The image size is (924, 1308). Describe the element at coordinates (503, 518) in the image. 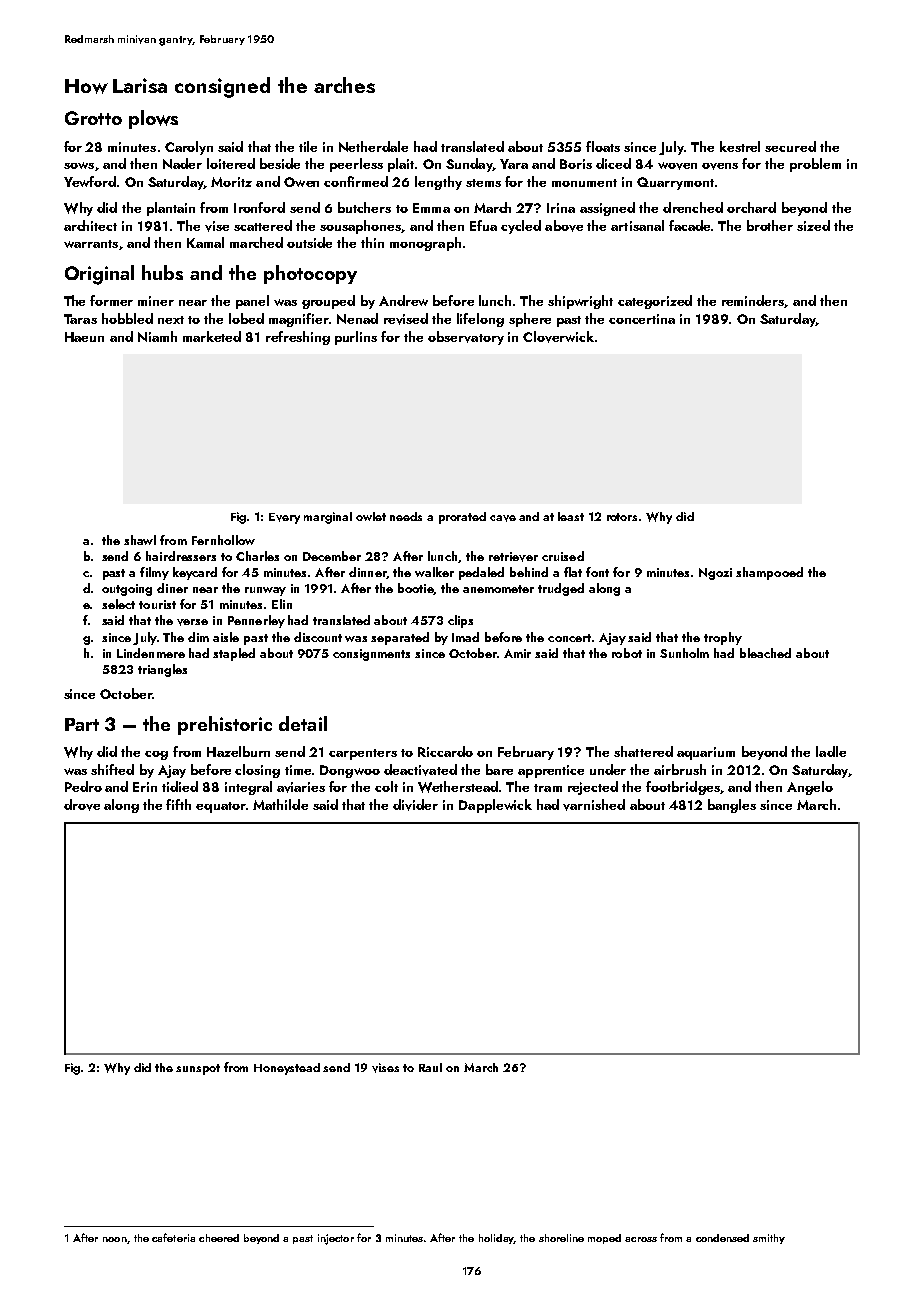

I see `cave` at that location.
